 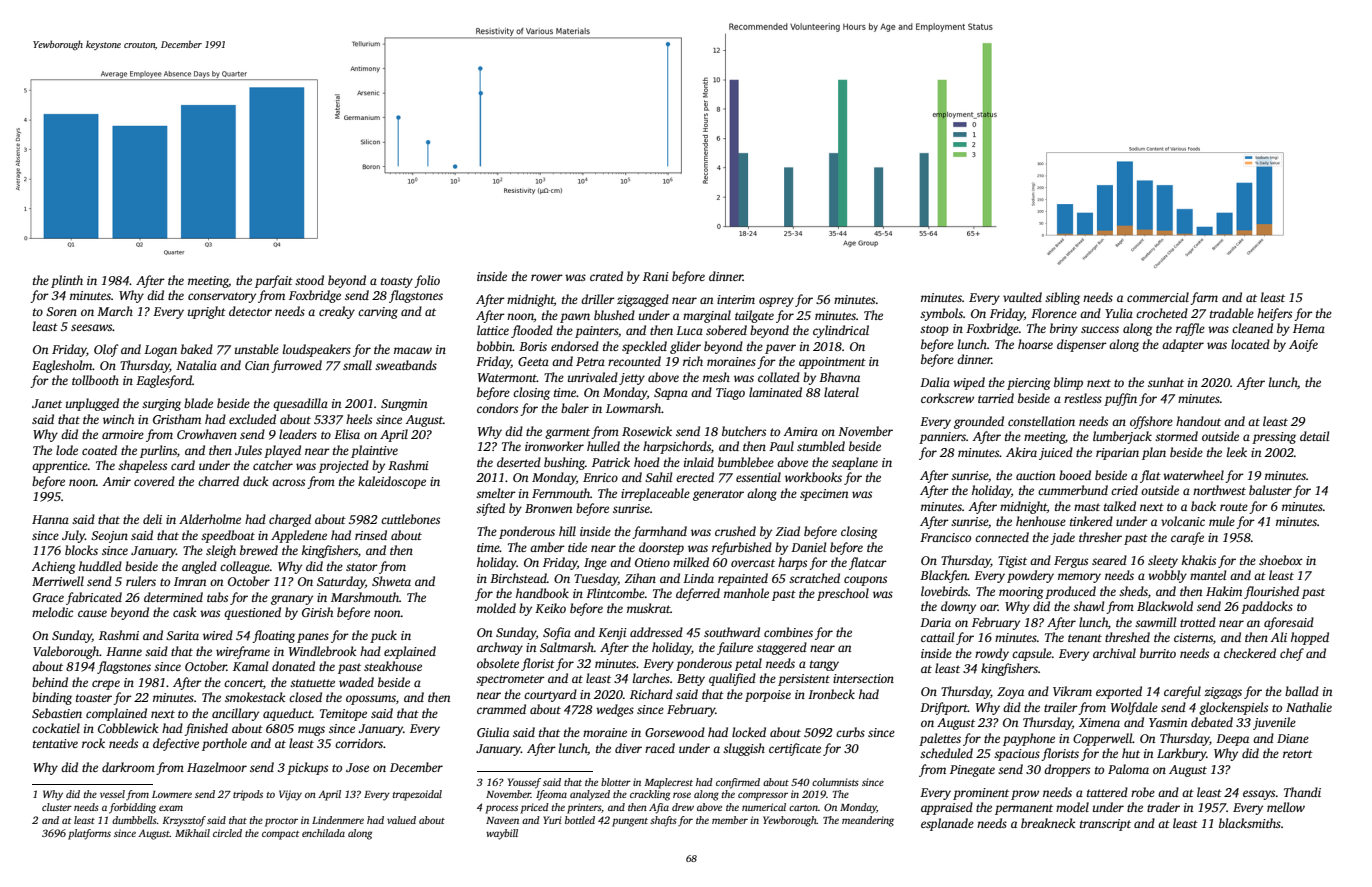 I want to click on Hema, so click(x=1309, y=328).
